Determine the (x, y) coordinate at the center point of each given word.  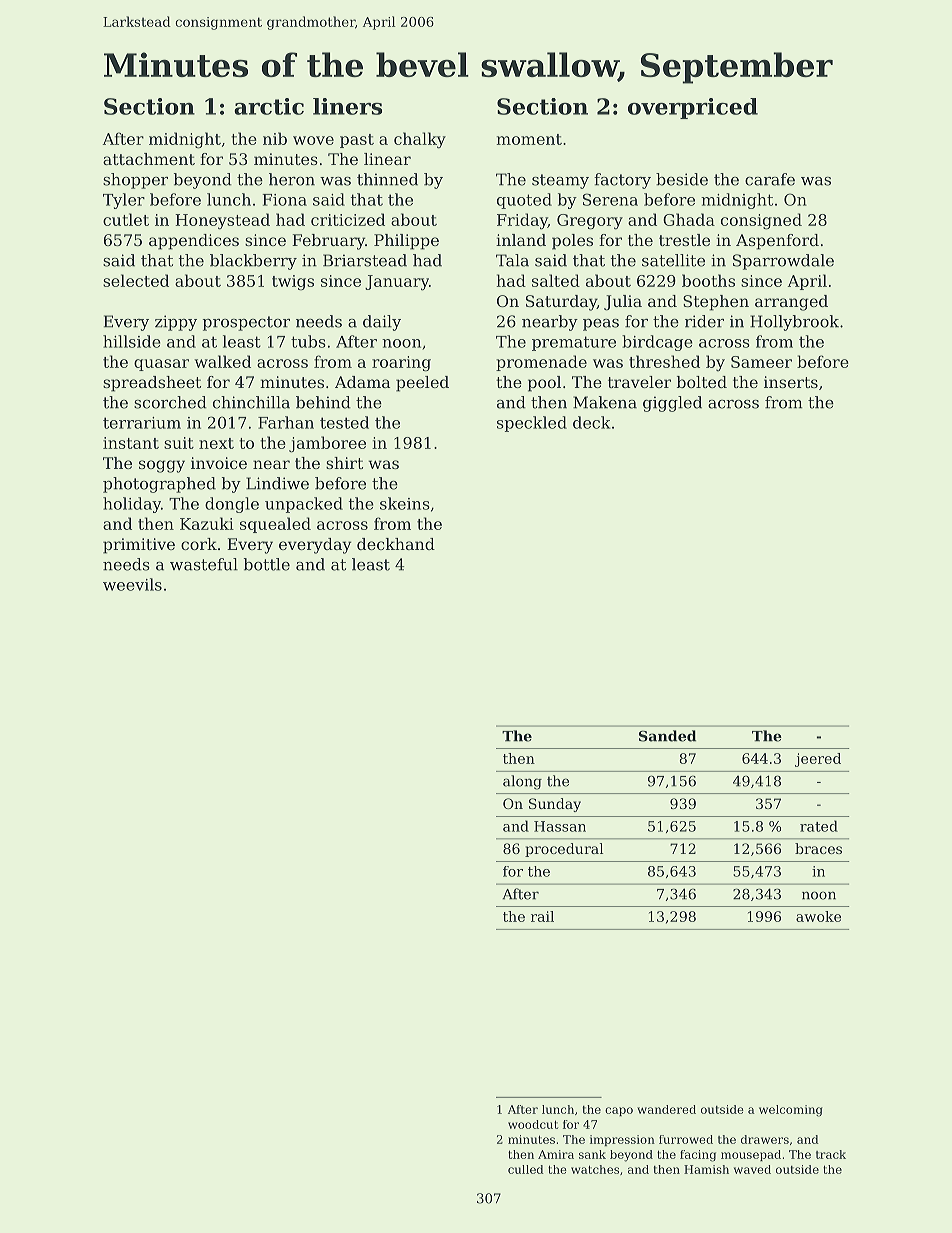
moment (529, 139)
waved (752, 1169)
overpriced (693, 108)
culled (526, 1169)
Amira (556, 1154)
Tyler (124, 201)
